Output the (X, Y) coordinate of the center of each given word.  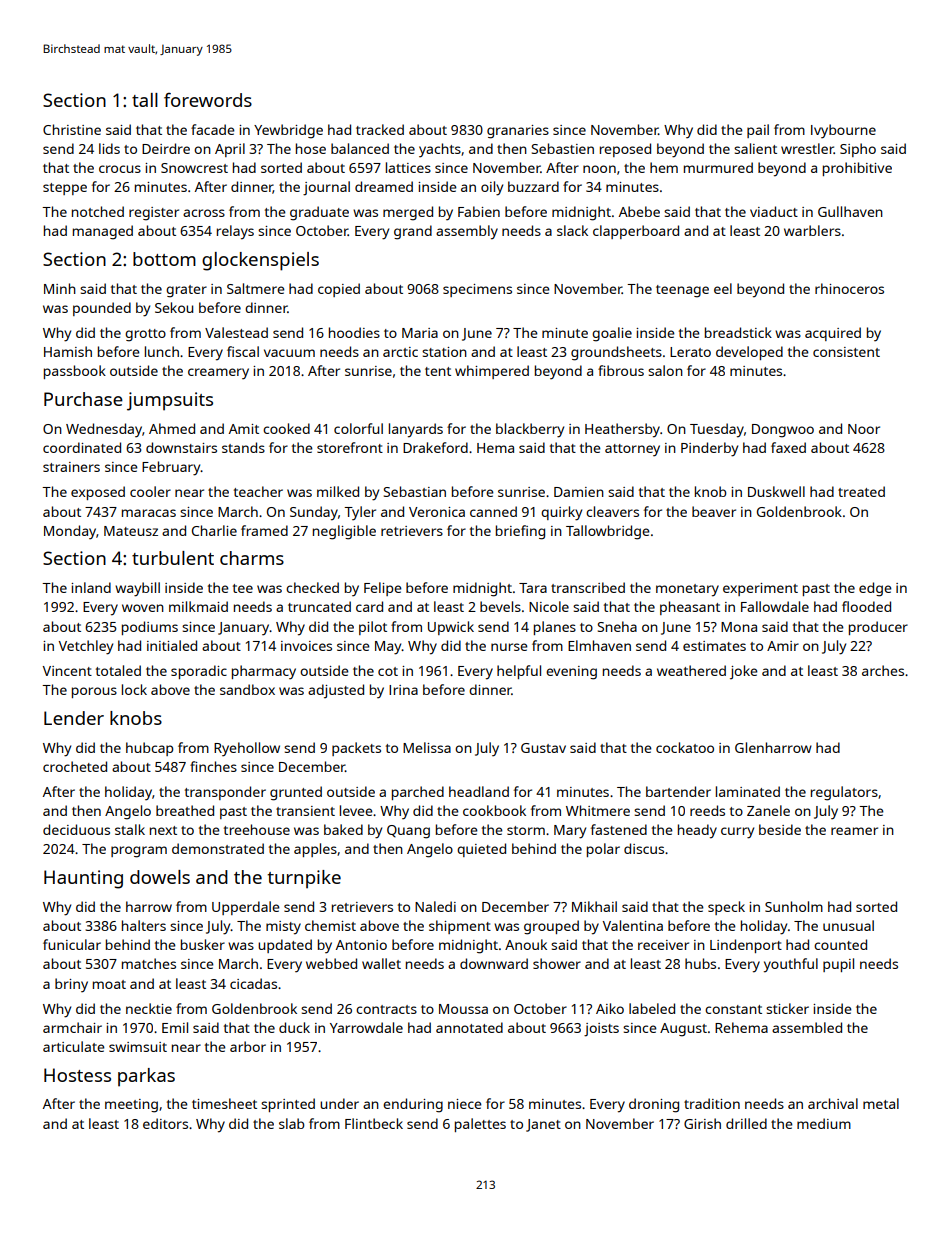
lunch (162, 351)
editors (165, 1123)
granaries (518, 132)
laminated (748, 791)
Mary (570, 832)
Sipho (858, 150)
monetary (687, 590)
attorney (632, 450)
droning (654, 1105)
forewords (208, 100)
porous (94, 692)
